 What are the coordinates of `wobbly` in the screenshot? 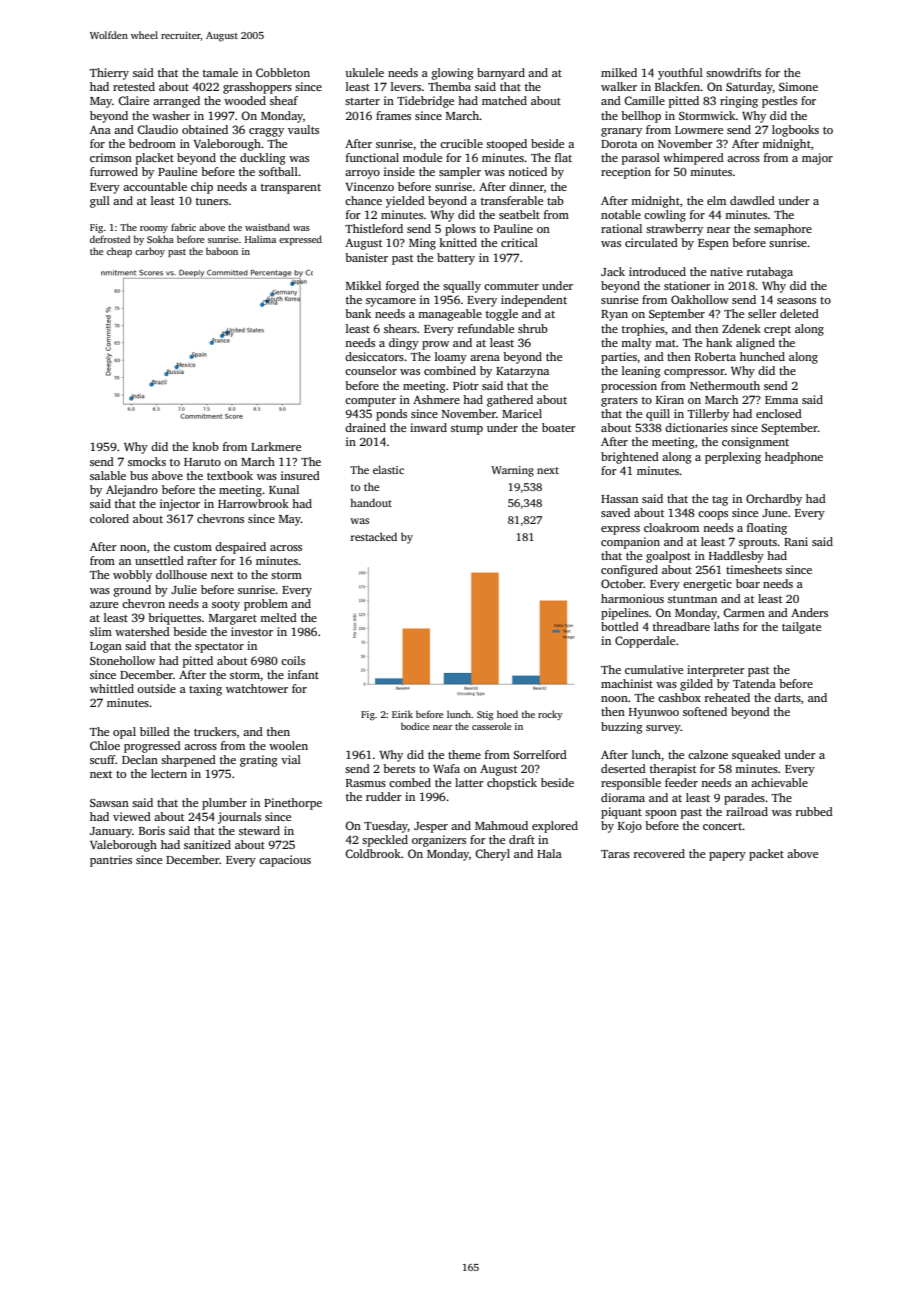 It's located at (132, 576).
